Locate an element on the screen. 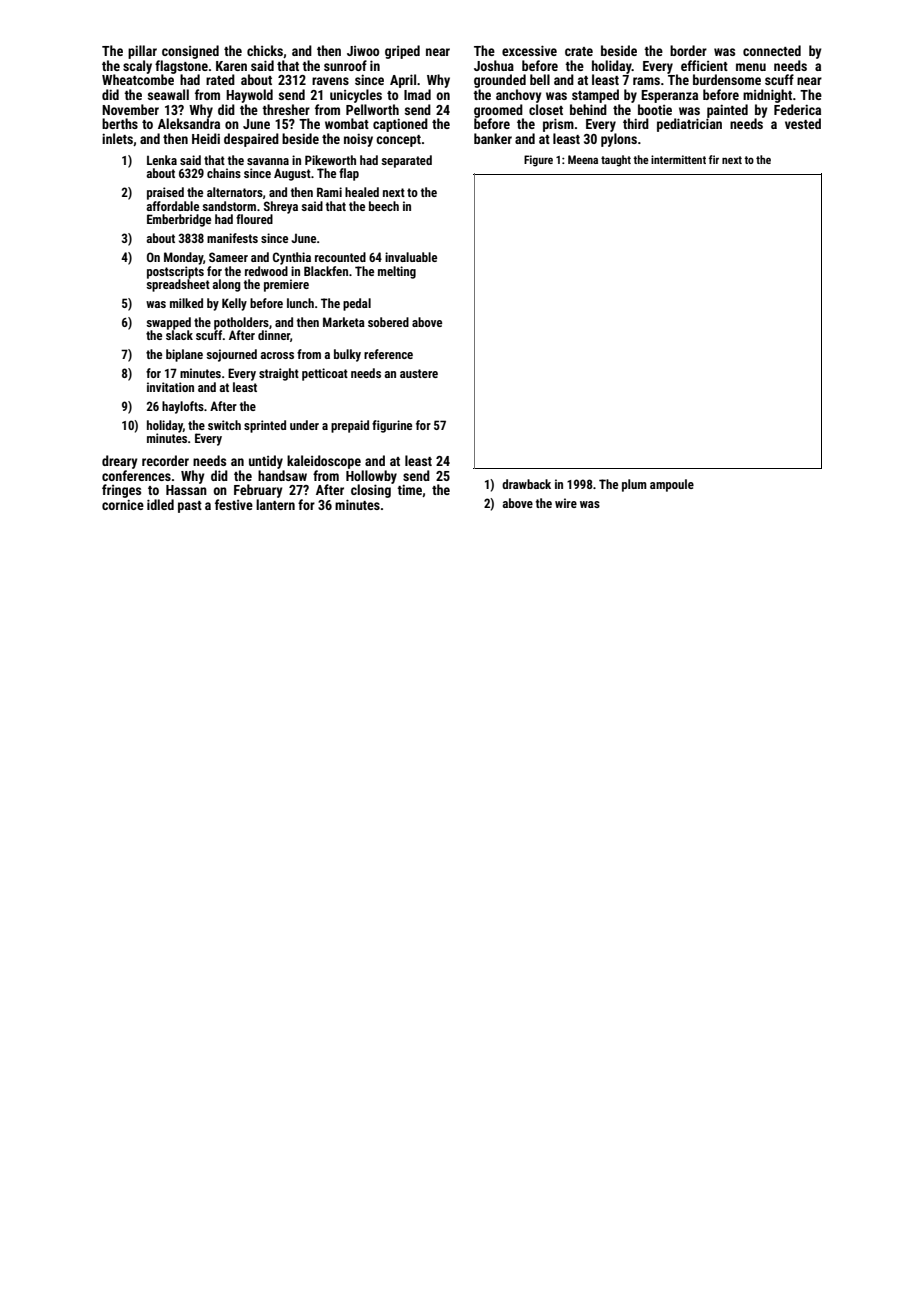 Image resolution: width=924 pixels, height=1308 pixels. midnight is located at coordinates (767, 96).
